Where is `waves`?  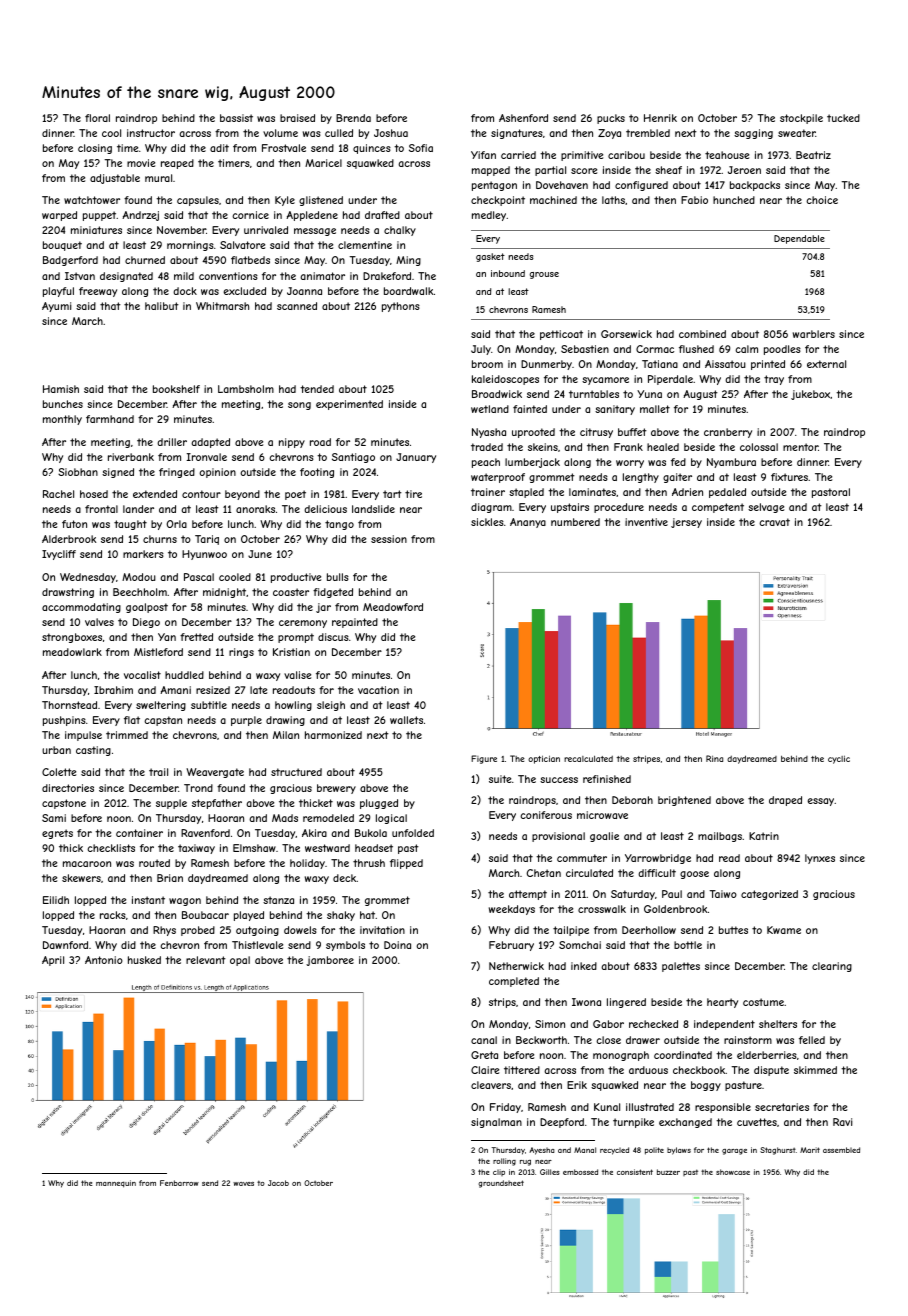 waves is located at coordinates (243, 1184).
